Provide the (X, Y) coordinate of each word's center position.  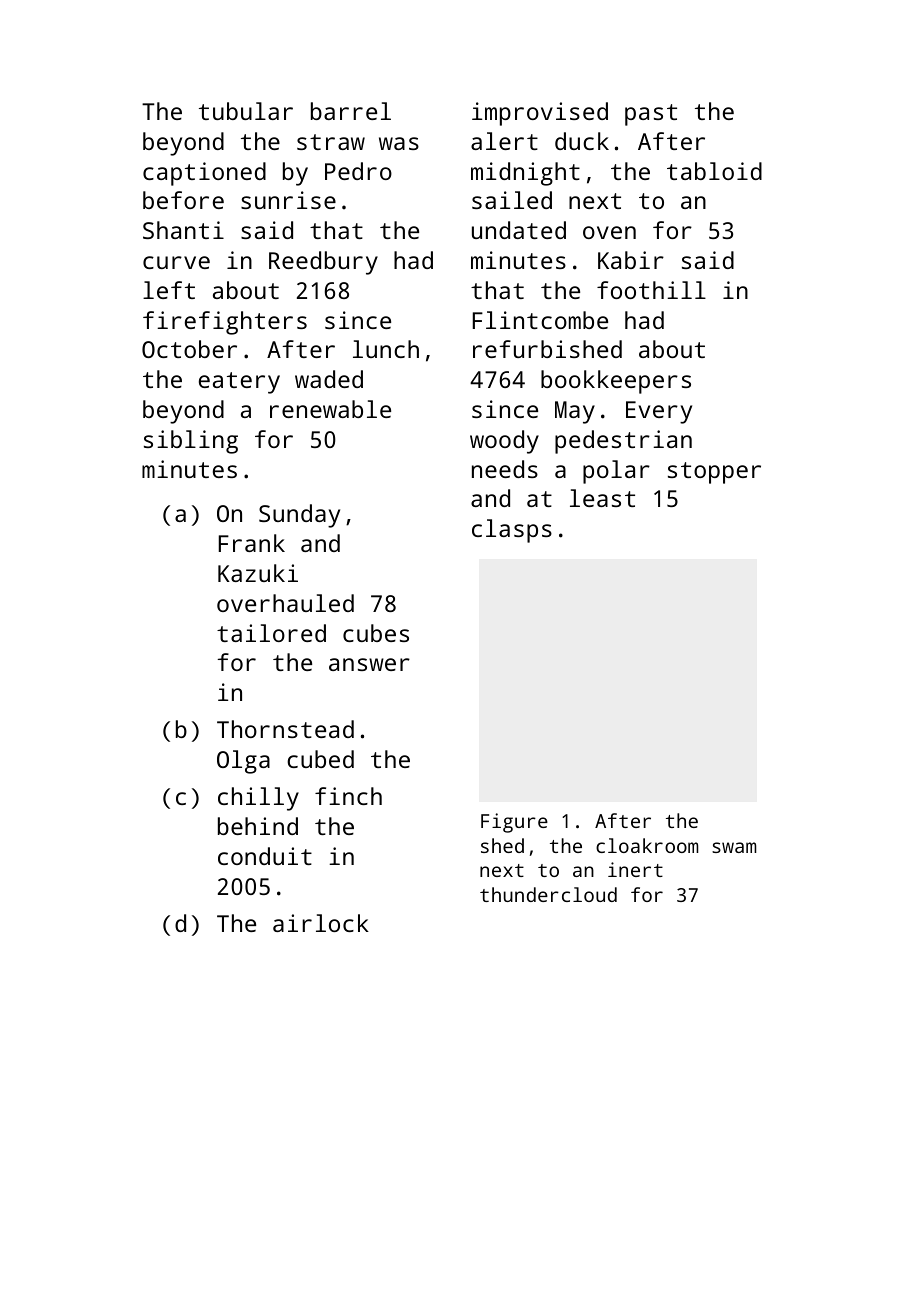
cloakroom (647, 845)
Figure (514, 823)
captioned (204, 174)
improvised (540, 114)
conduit (265, 856)
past (651, 115)
